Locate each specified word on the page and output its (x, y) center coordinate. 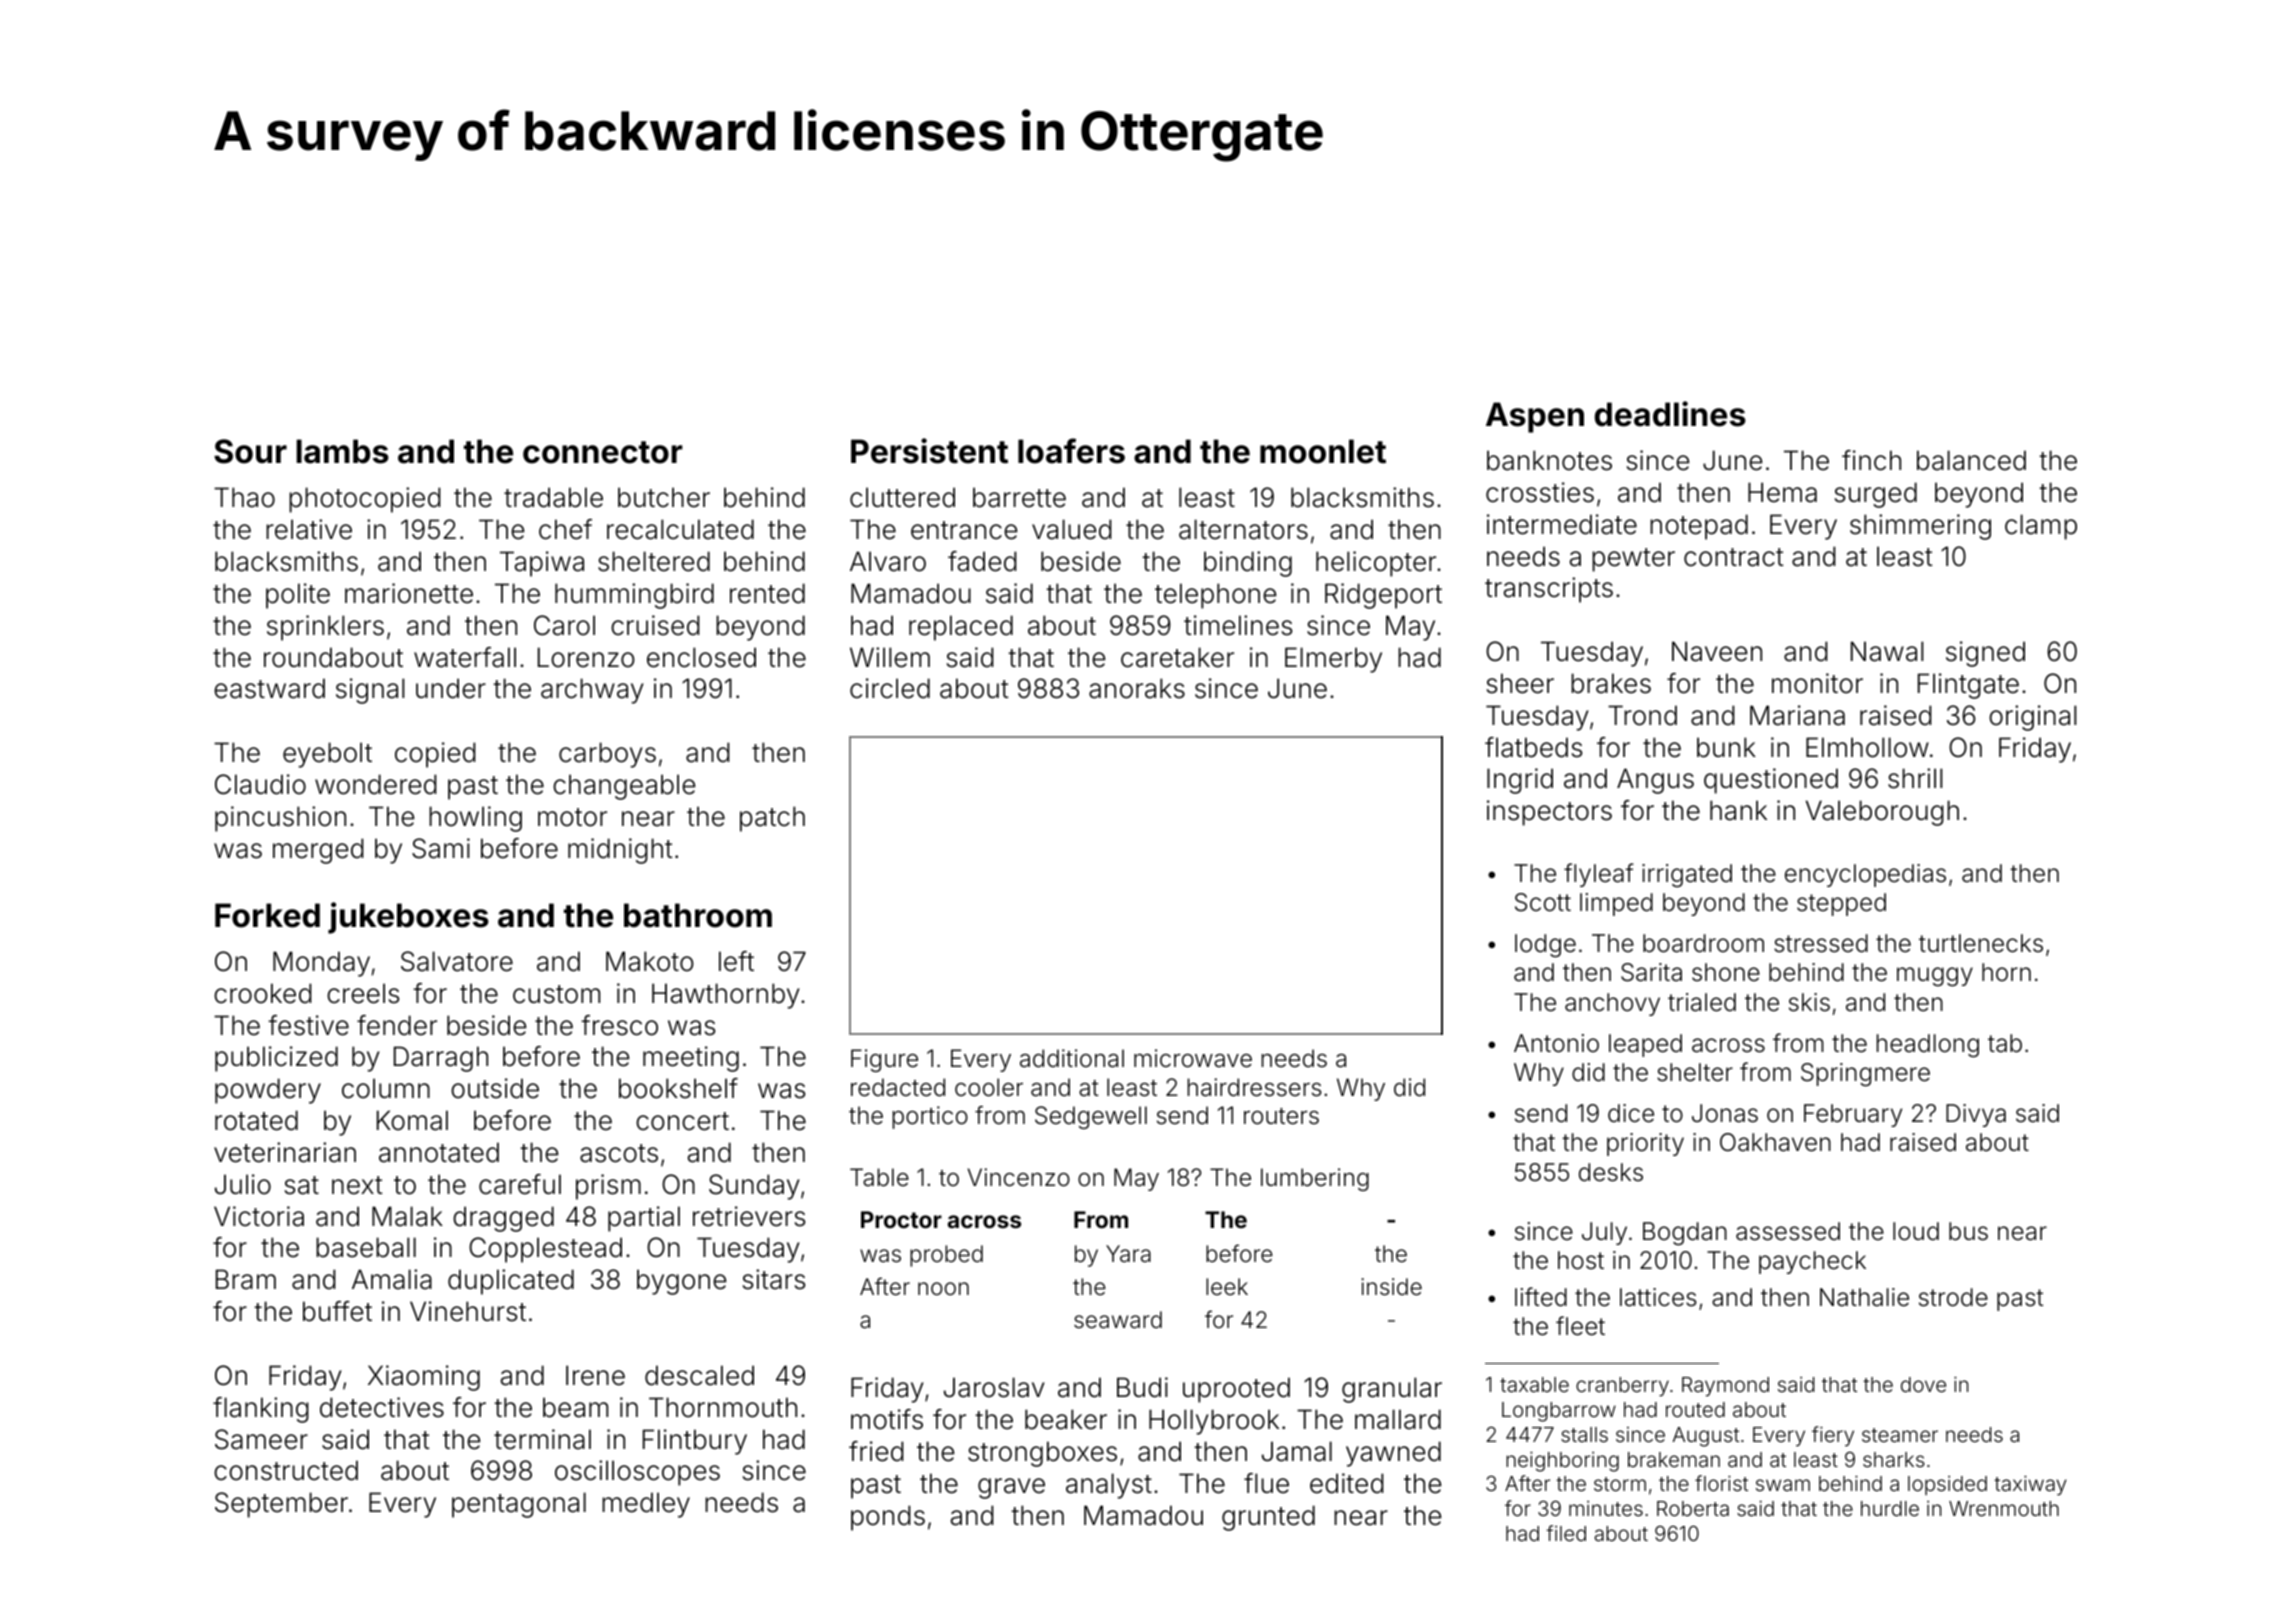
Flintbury (695, 1442)
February (1853, 1115)
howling (475, 819)
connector (603, 452)
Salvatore (457, 961)
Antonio (1556, 1043)
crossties (1540, 492)
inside (1391, 1287)
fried (876, 1451)
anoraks (1137, 688)
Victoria (259, 1216)
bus (1968, 1231)
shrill (1915, 778)
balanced (1971, 460)
